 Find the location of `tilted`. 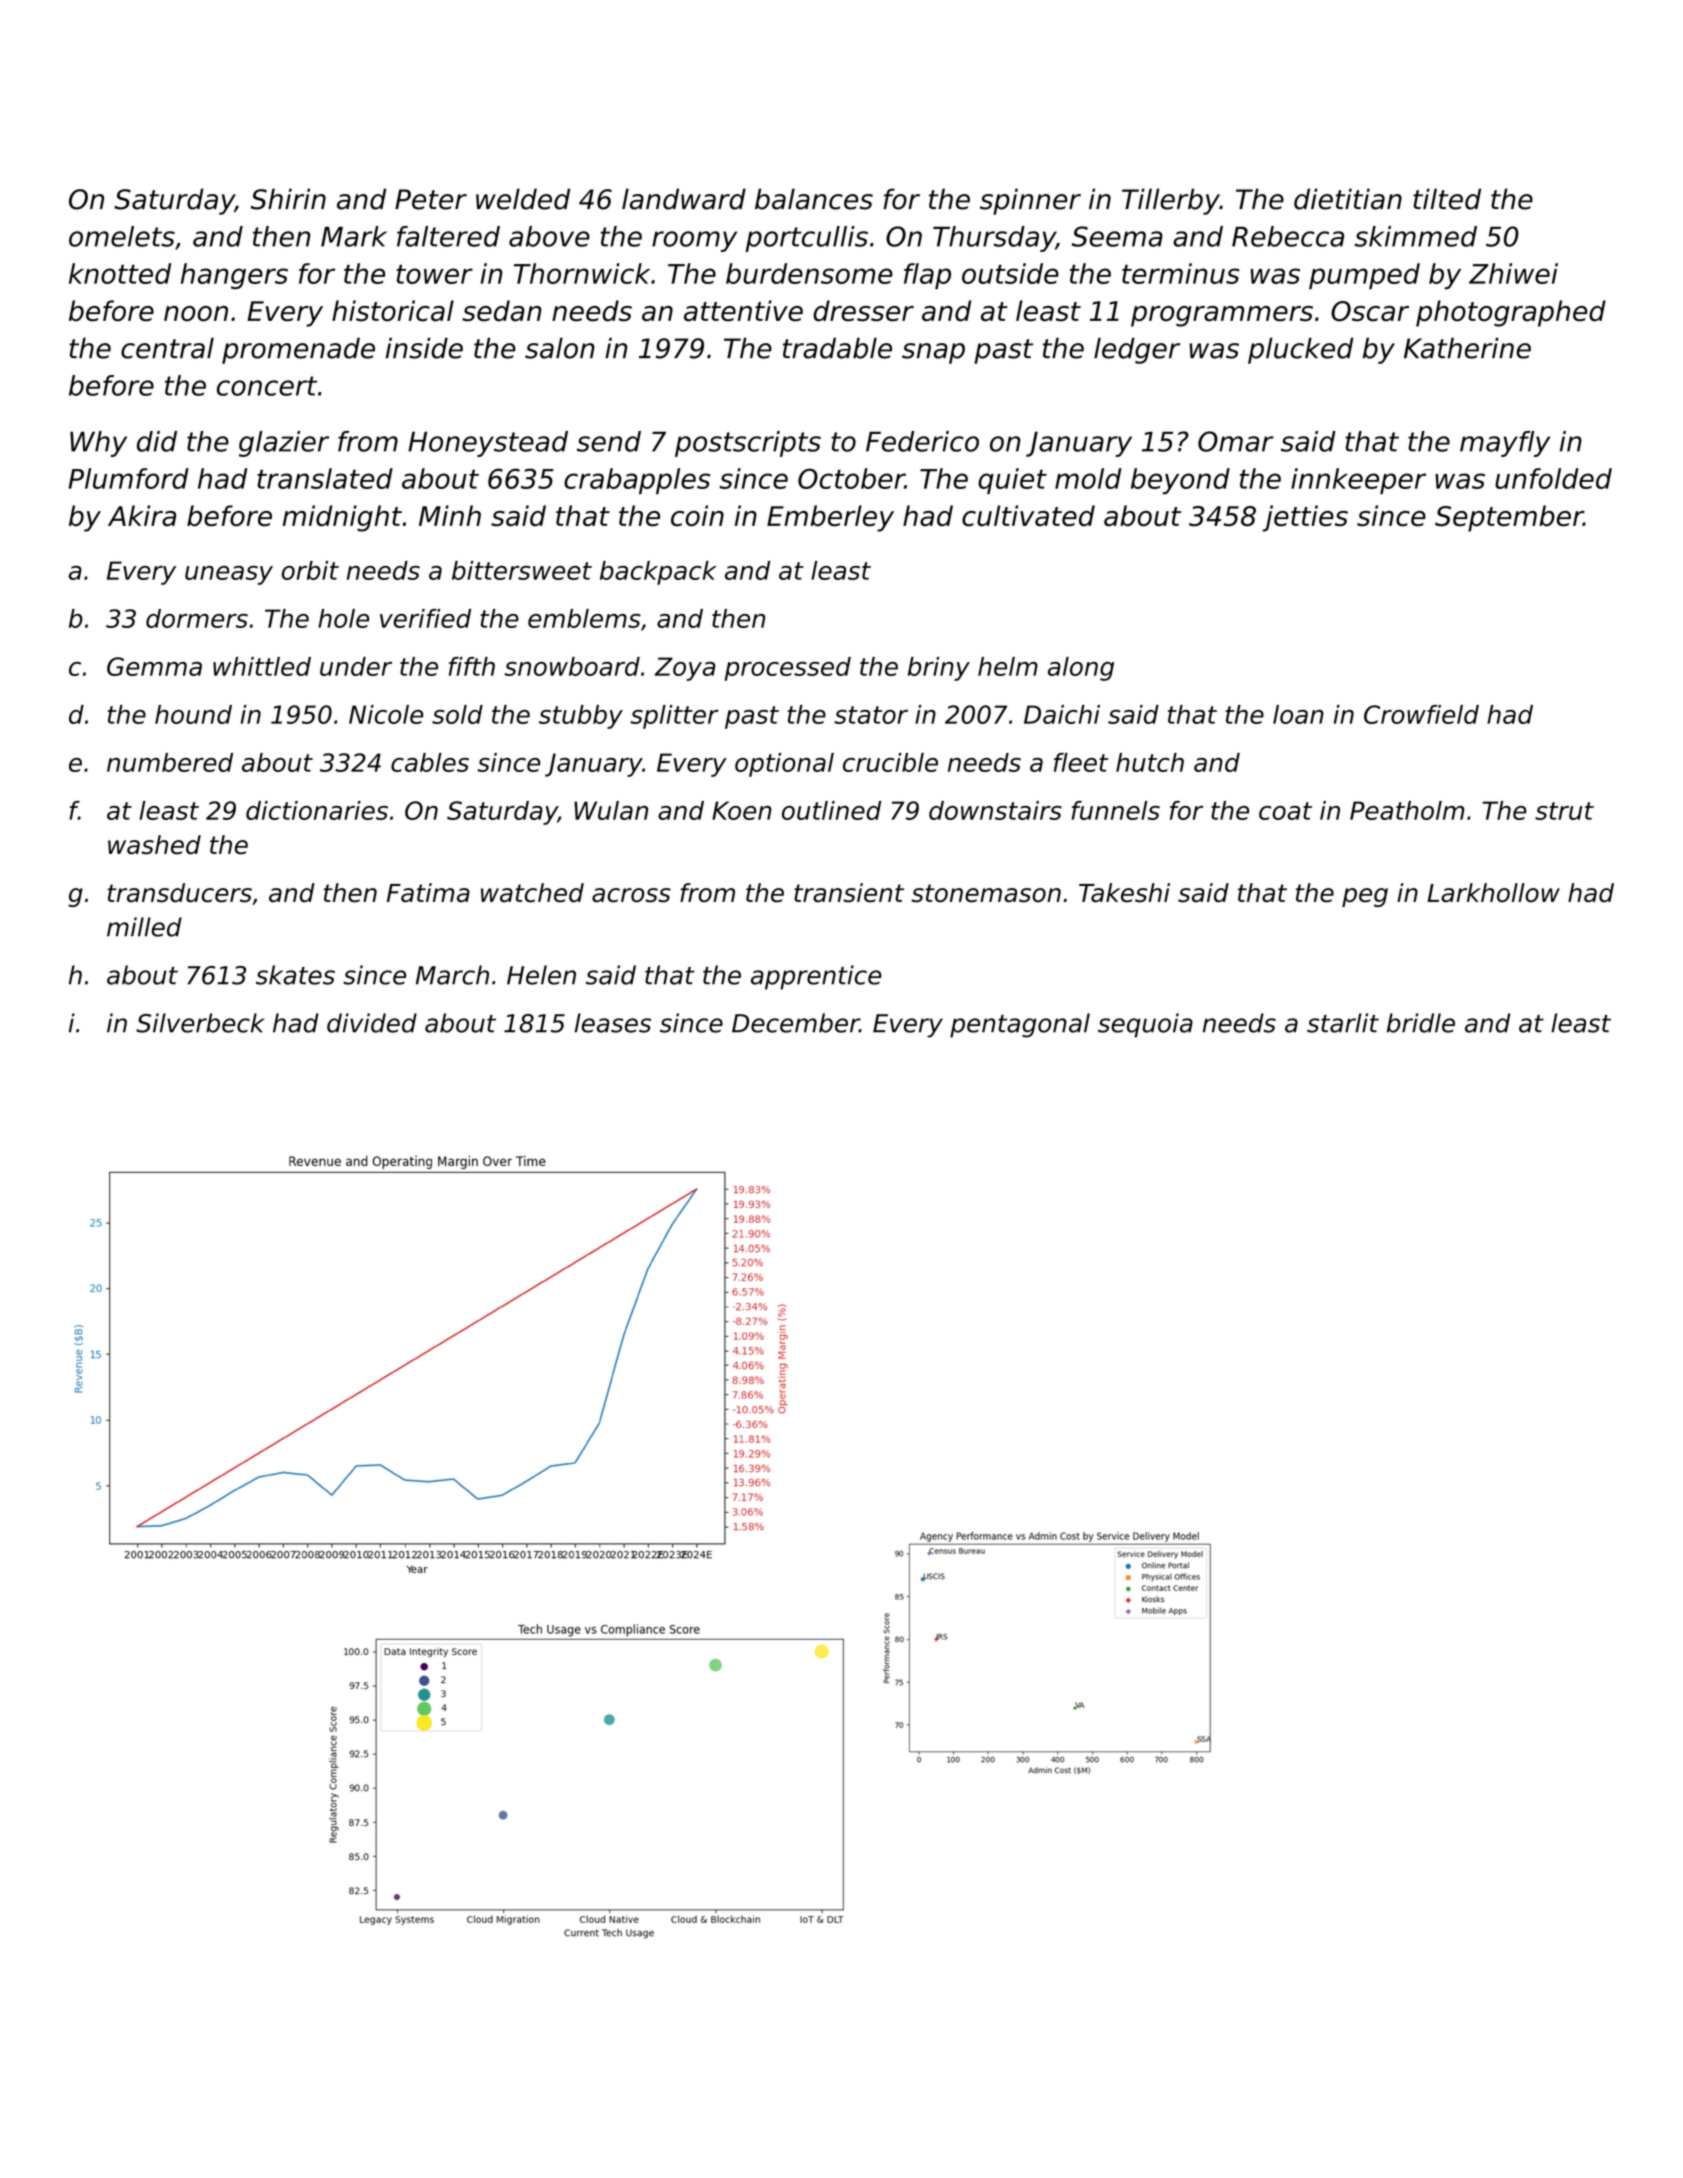

tilted is located at coordinates (1447, 199).
